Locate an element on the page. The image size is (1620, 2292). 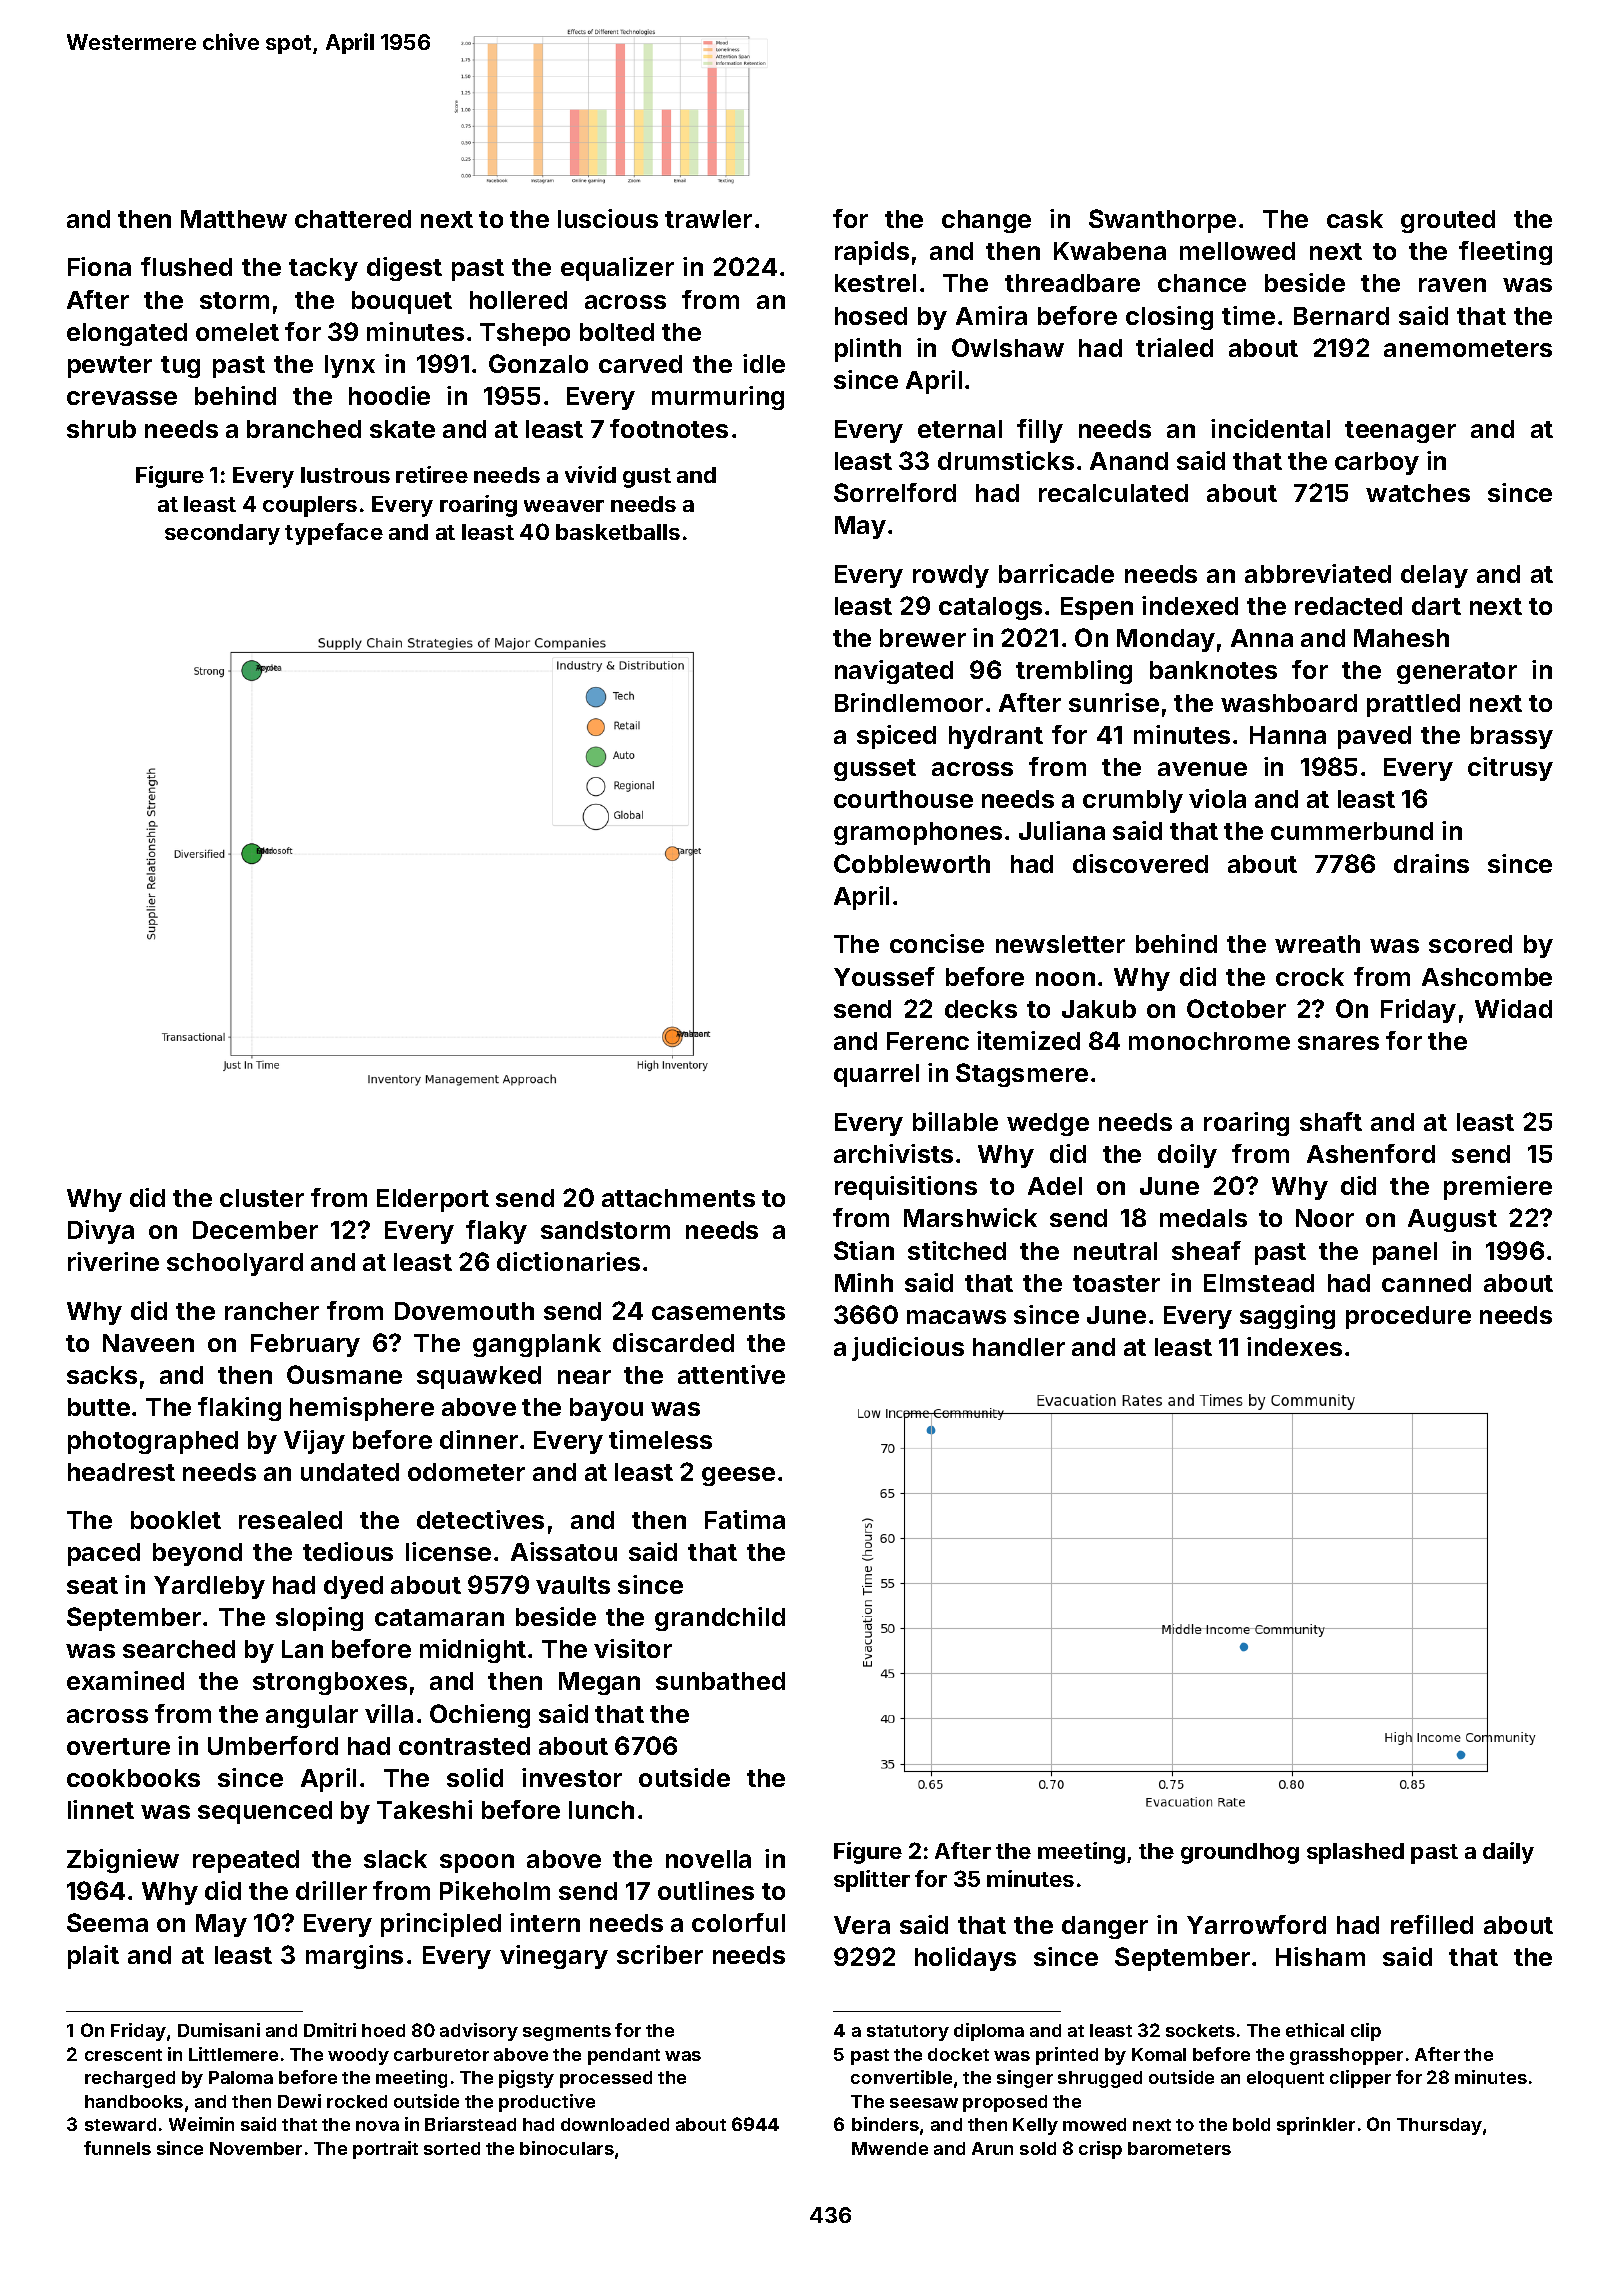
shaft is located at coordinates (1331, 1121).
